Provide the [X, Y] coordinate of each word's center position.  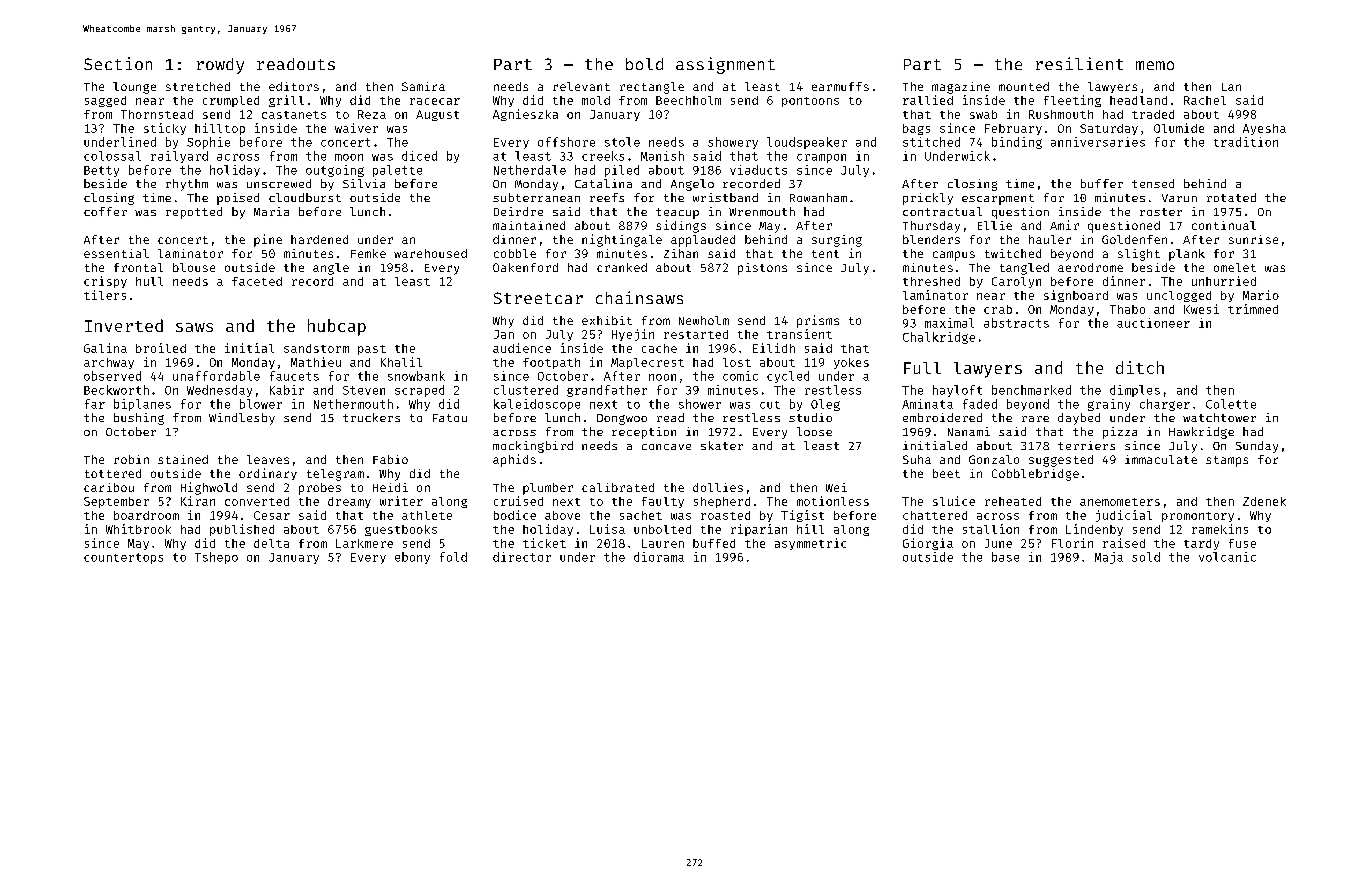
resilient [1079, 63]
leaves [268, 459]
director [522, 557]
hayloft [957, 391]
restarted [696, 334]
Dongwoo [622, 419]
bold [644, 64]
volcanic [1227, 557]
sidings [681, 226]
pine [268, 240]
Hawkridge [1201, 433]
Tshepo [216, 558]
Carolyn [1016, 282]
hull [149, 281]
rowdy [220, 66]
